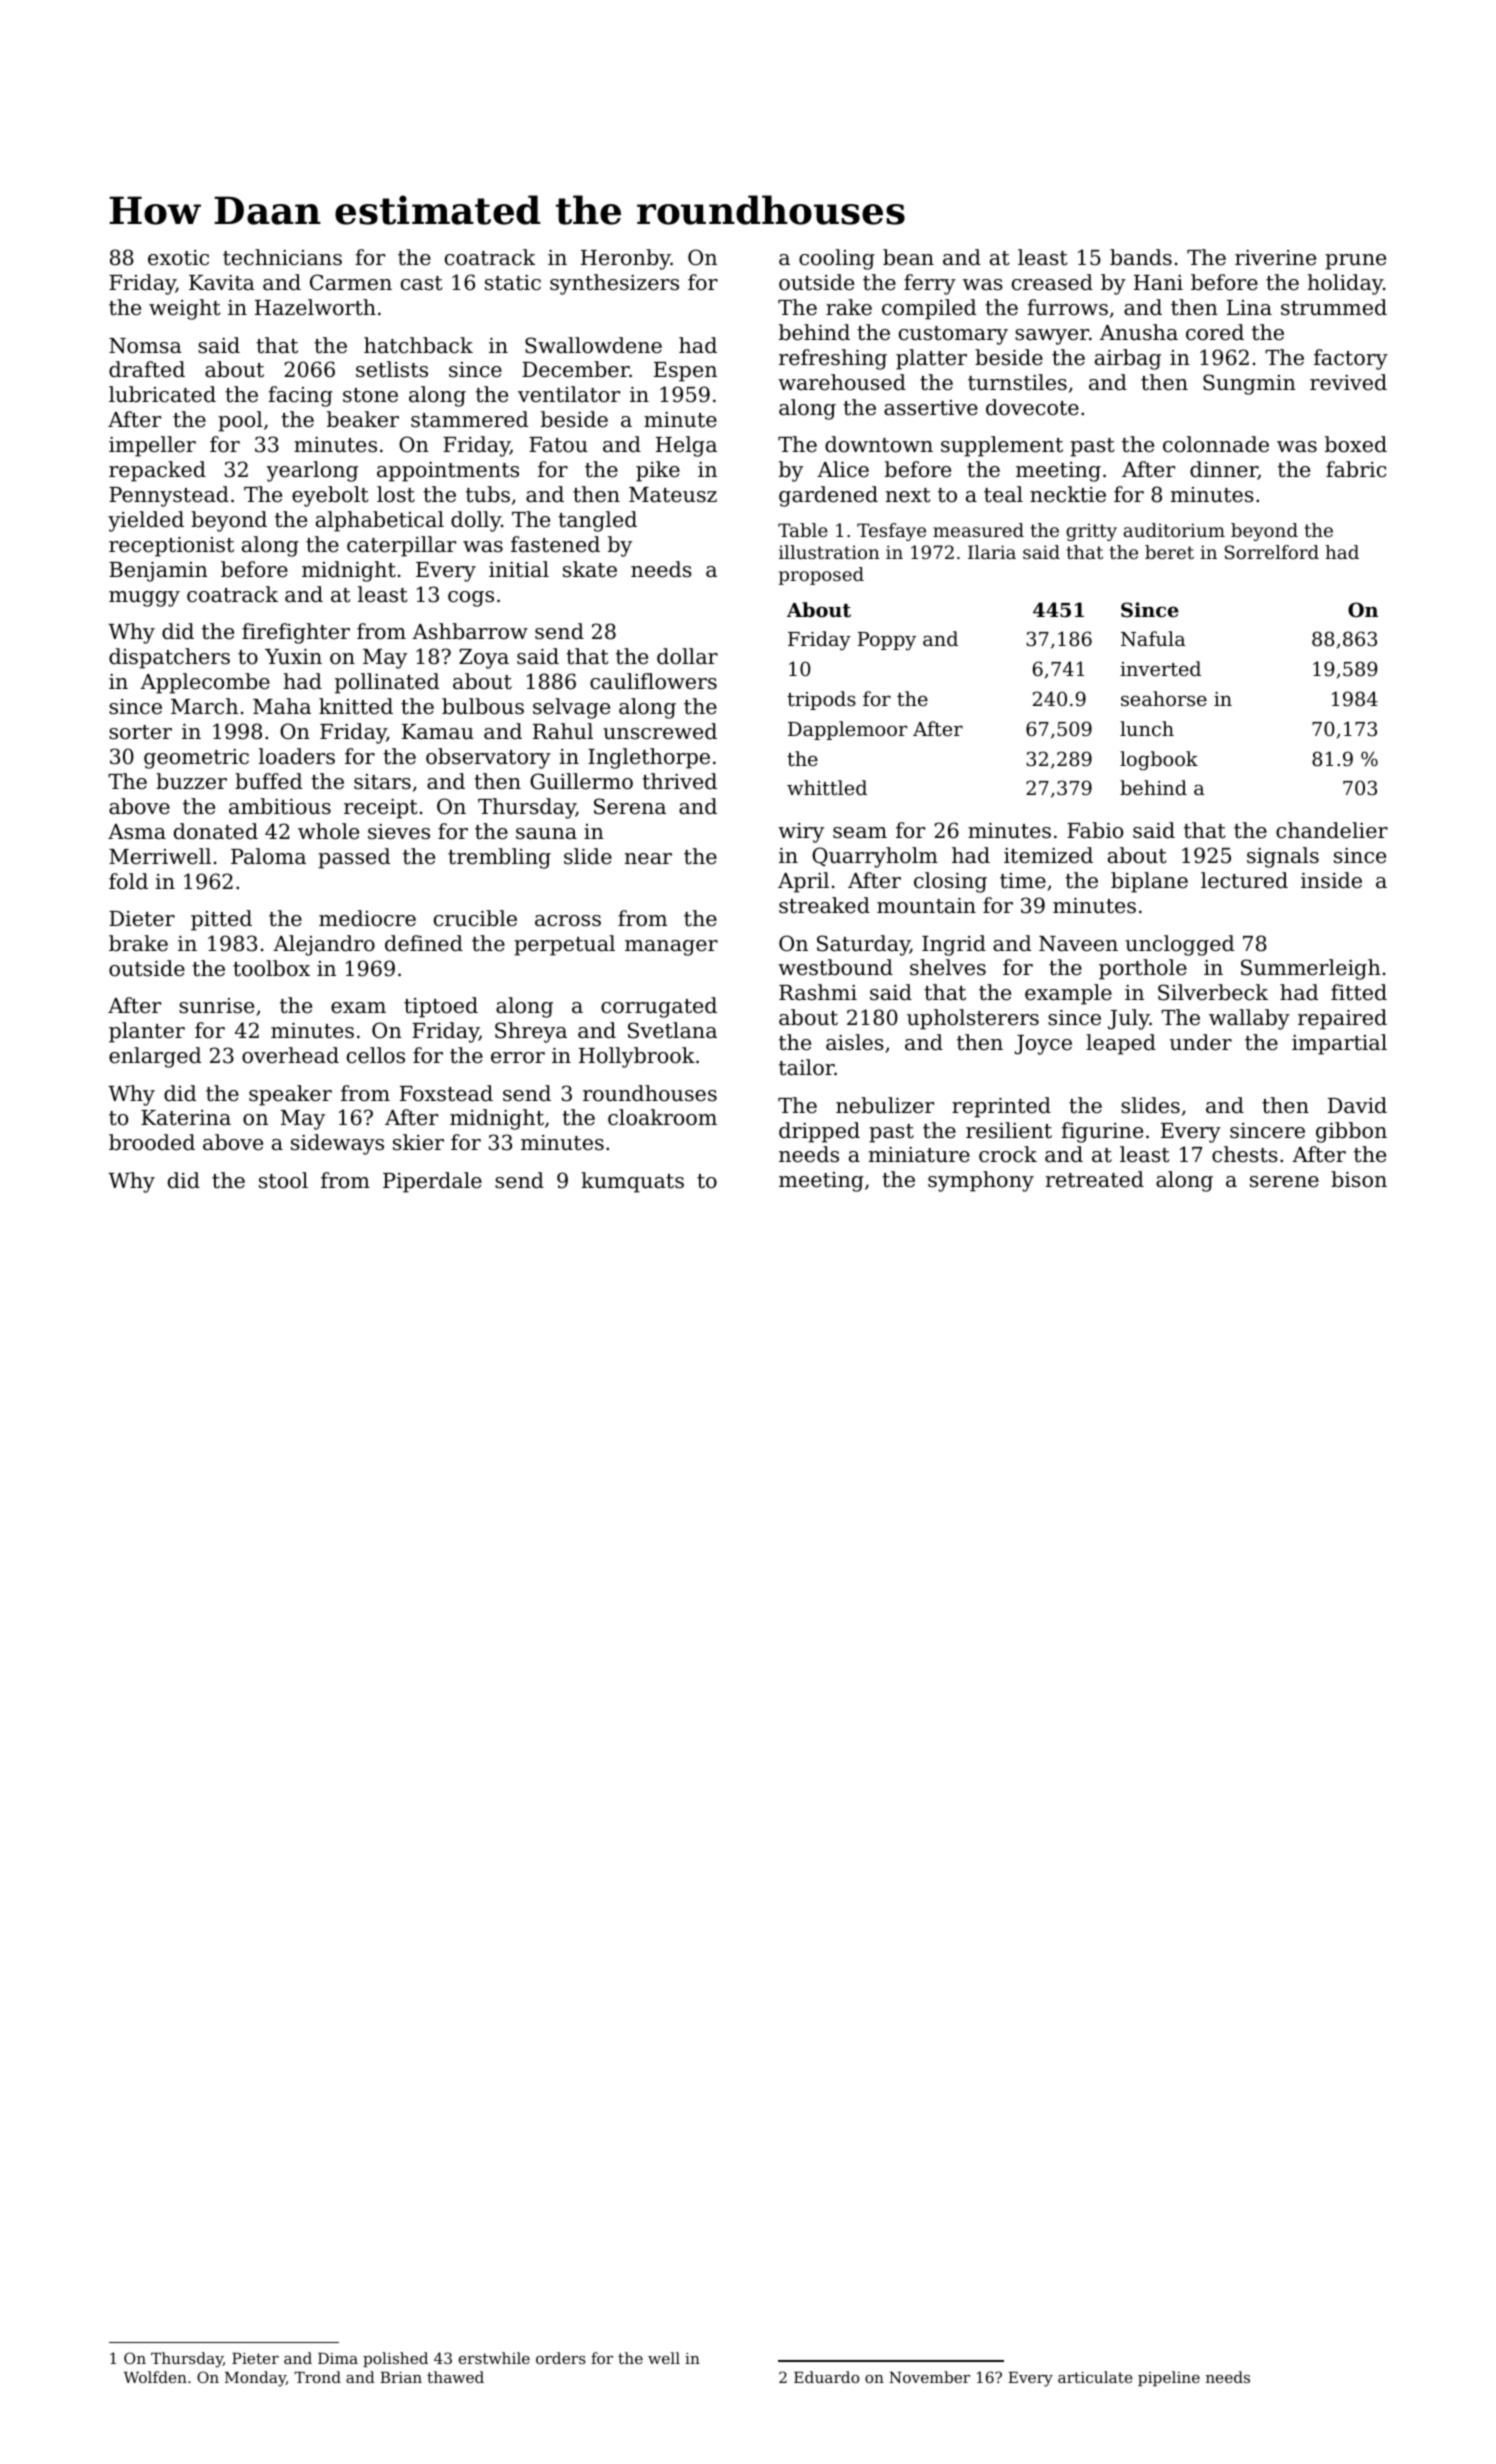  Describe the element at coordinates (152, 1142) in the screenshot. I see `brooded` at that location.
